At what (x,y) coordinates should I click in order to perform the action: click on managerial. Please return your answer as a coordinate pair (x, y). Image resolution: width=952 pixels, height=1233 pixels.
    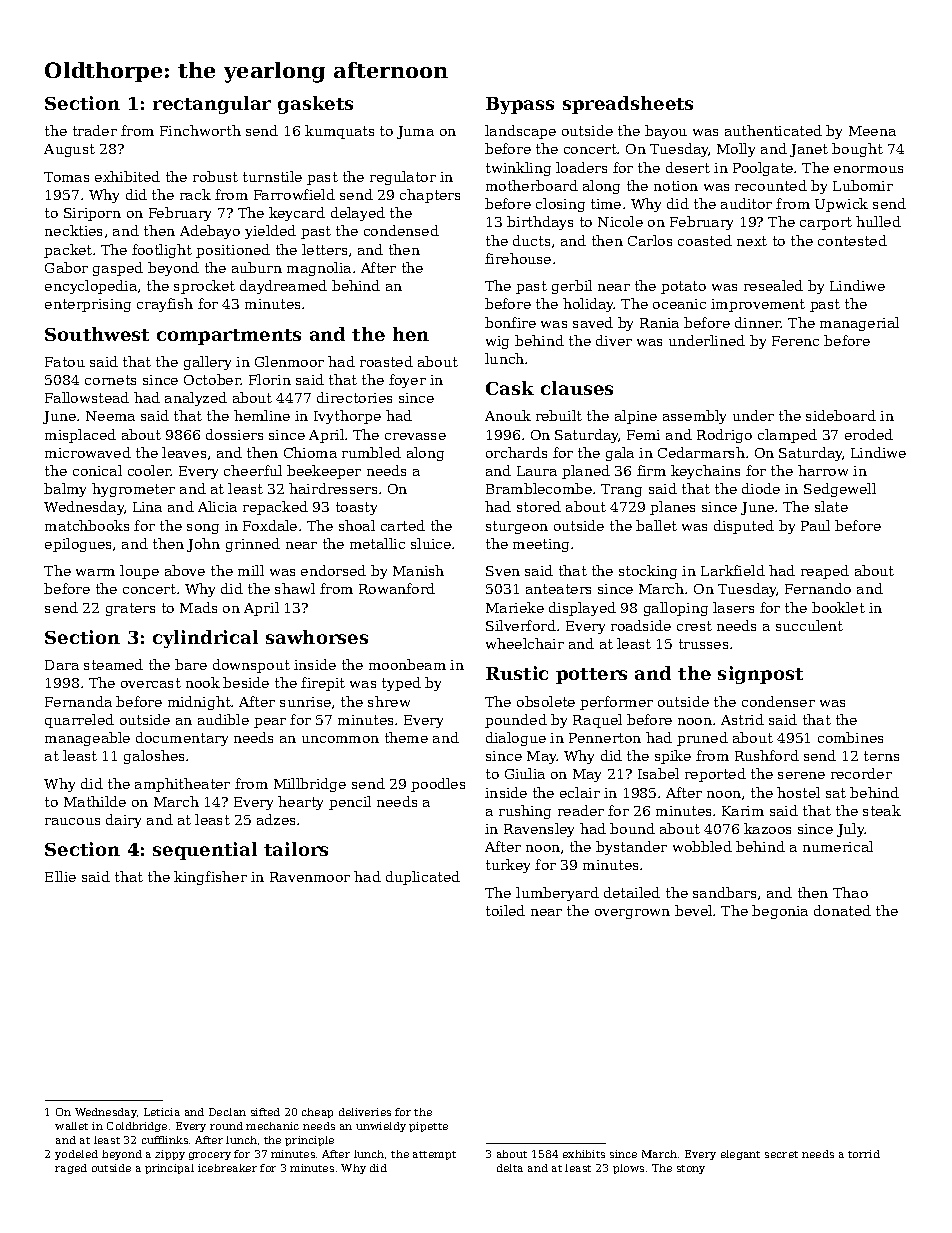
    Looking at the image, I should click on (859, 324).
